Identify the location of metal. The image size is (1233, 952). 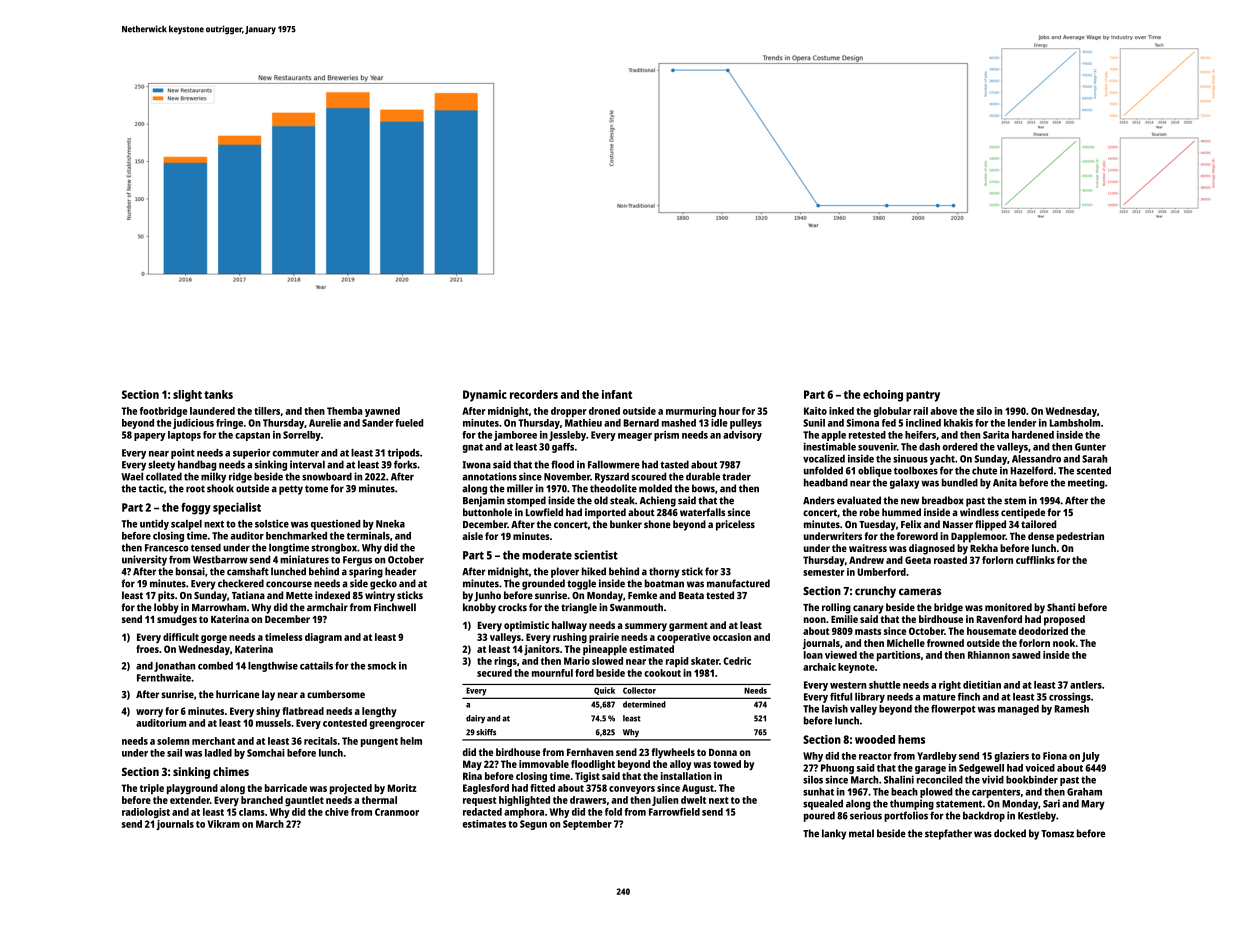
(861, 833).
